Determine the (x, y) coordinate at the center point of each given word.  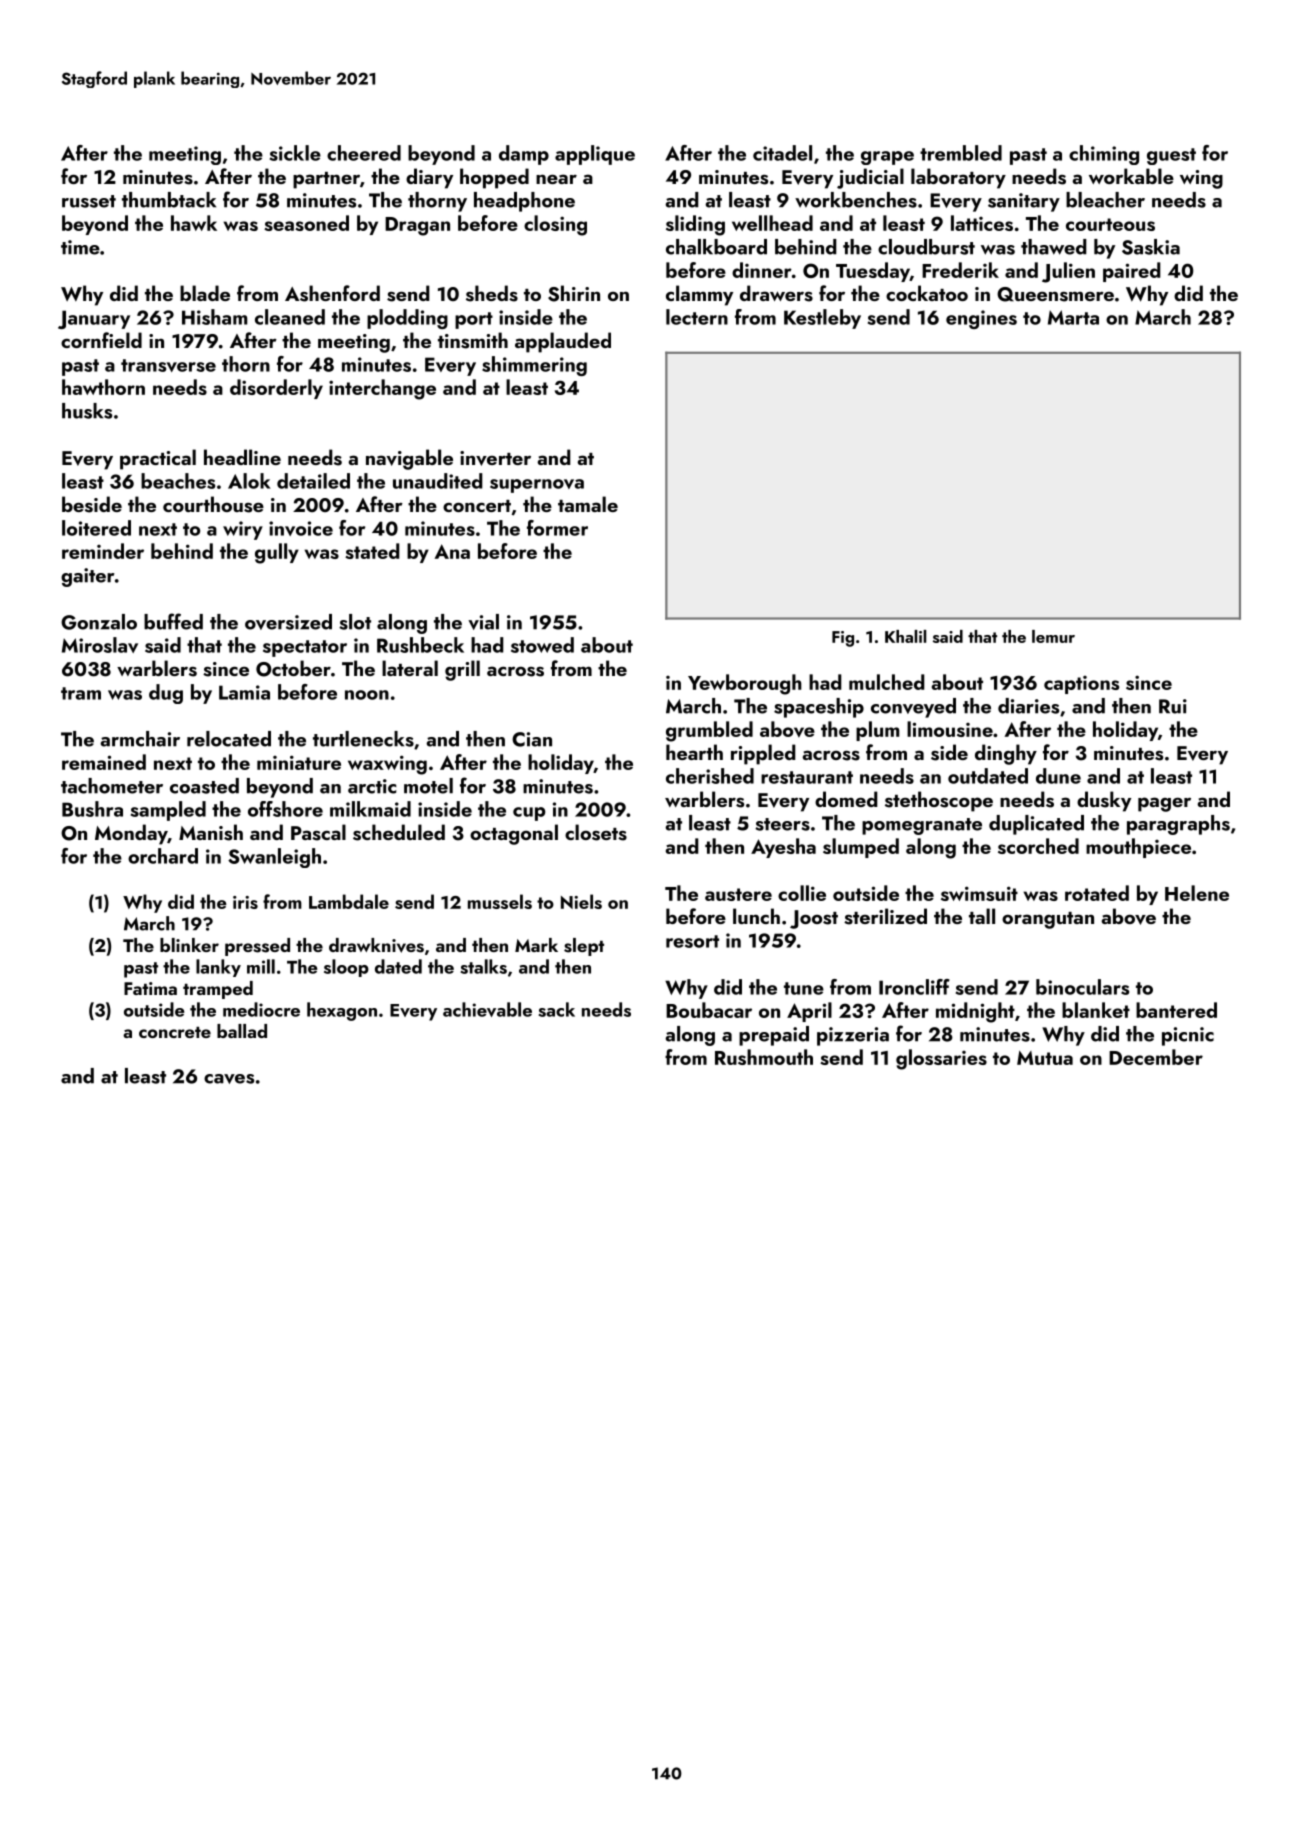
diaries (1028, 706)
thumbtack (169, 200)
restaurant (807, 777)
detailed (313, 481)
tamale (588, 504)
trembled (961, 153)
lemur (1053, 636)
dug (166, 694)
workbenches (856, 200)
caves (229, 1079)
